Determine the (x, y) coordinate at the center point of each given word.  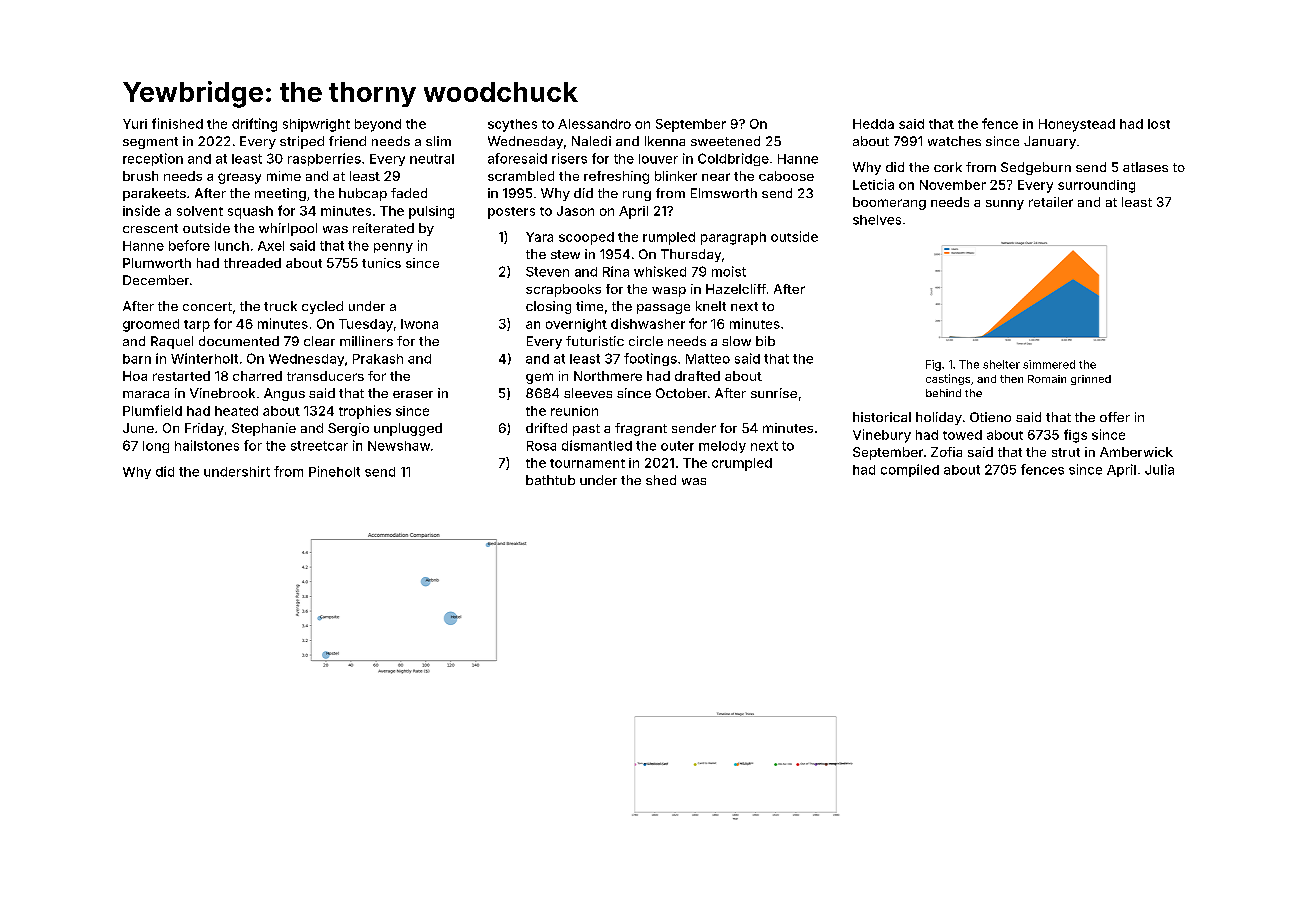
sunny (1005, 205)
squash (250, 212)
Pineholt (334, 471)
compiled (910, 470)
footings (650, 359)
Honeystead (1077, 125)
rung (637, 196)
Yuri (135, 124)
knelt (711, 306)
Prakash (378, 359)
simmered (1049, 364)
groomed (151, 325)
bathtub (550, 480)
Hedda (873, 124)
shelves (877, 220)
